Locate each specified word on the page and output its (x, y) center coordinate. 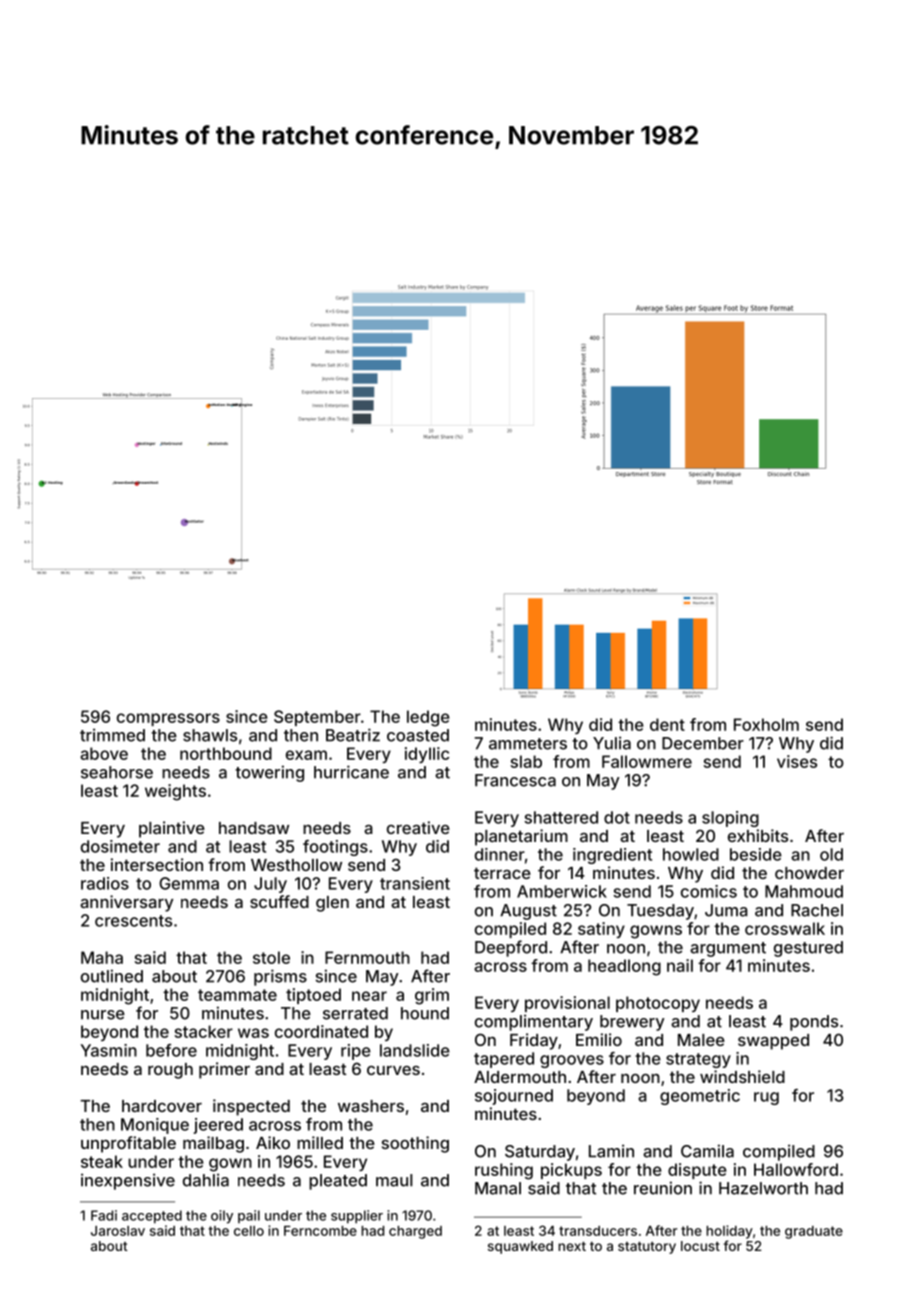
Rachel (817, 910)
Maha (102, 957)
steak (102, 1161)
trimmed (112, 735)
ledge (428, 718)
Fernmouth (367, 957)
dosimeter (120, 846)
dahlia (206, 1180)
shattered (561, 817)
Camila (707, 1151)
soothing (415, 1144)
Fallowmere (647, 761)
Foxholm (766, 724)
